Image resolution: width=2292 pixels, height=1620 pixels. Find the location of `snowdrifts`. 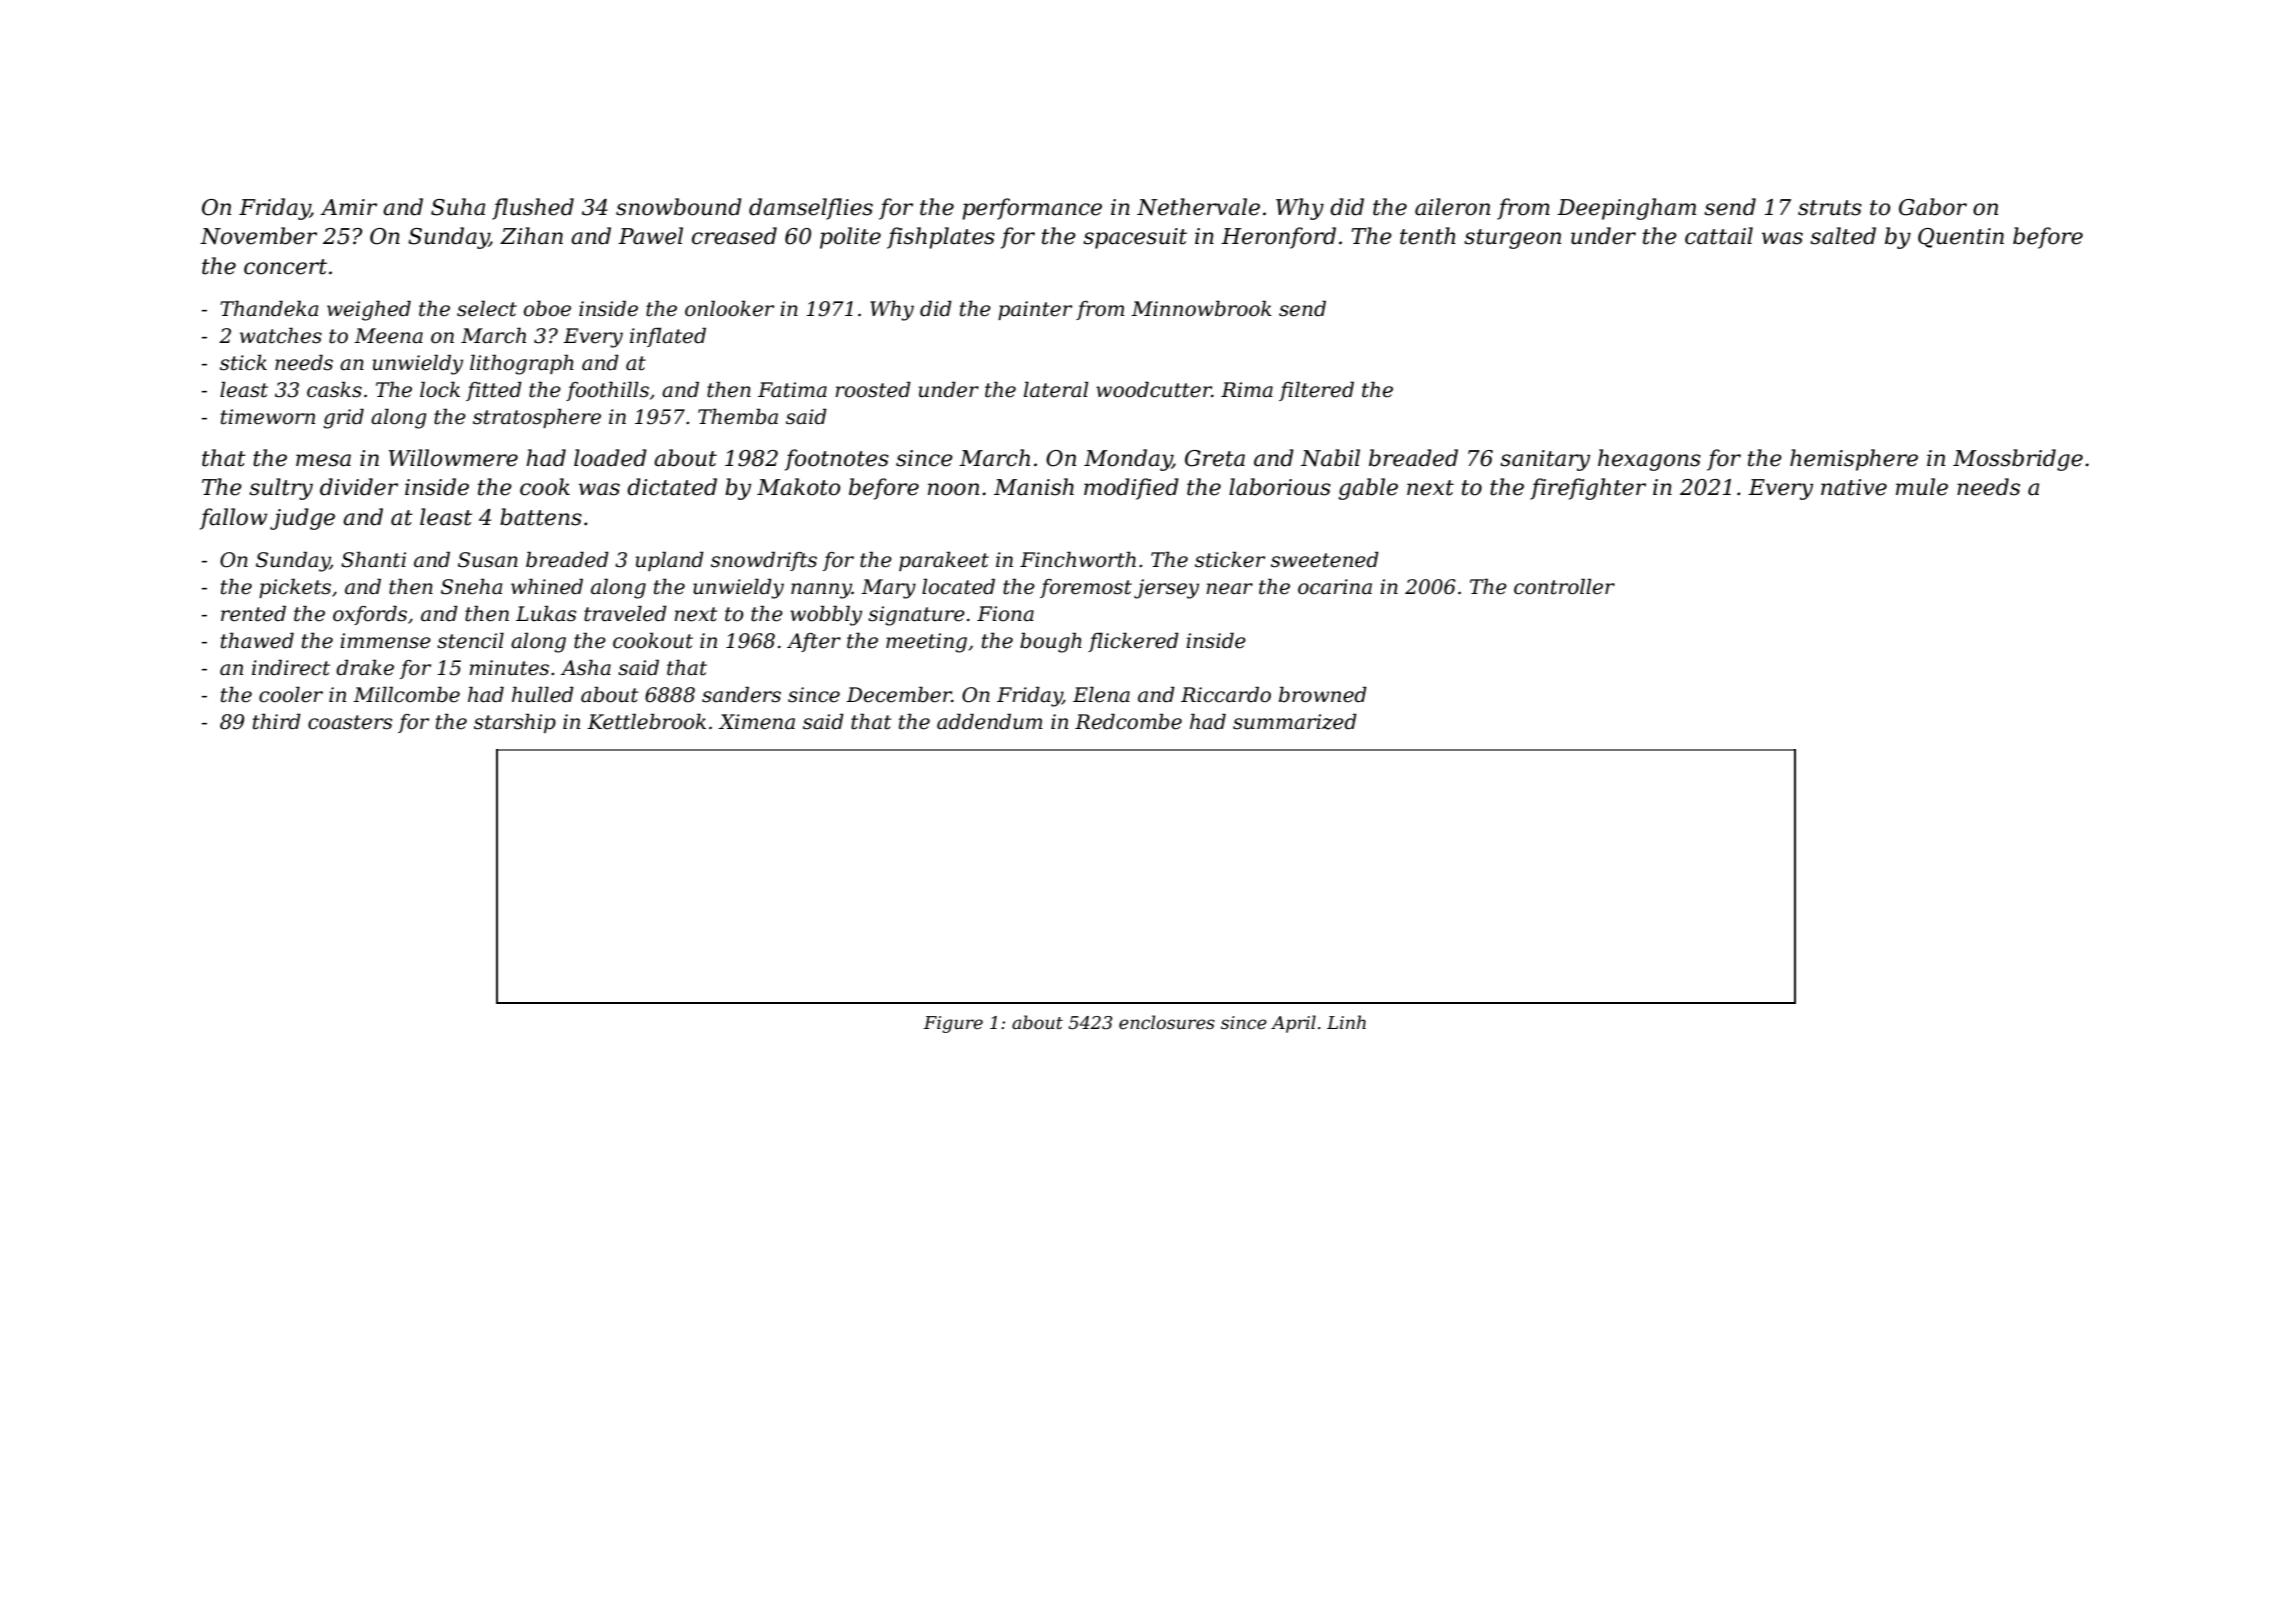

snowdrifts is located at coordinates (764, 561).
